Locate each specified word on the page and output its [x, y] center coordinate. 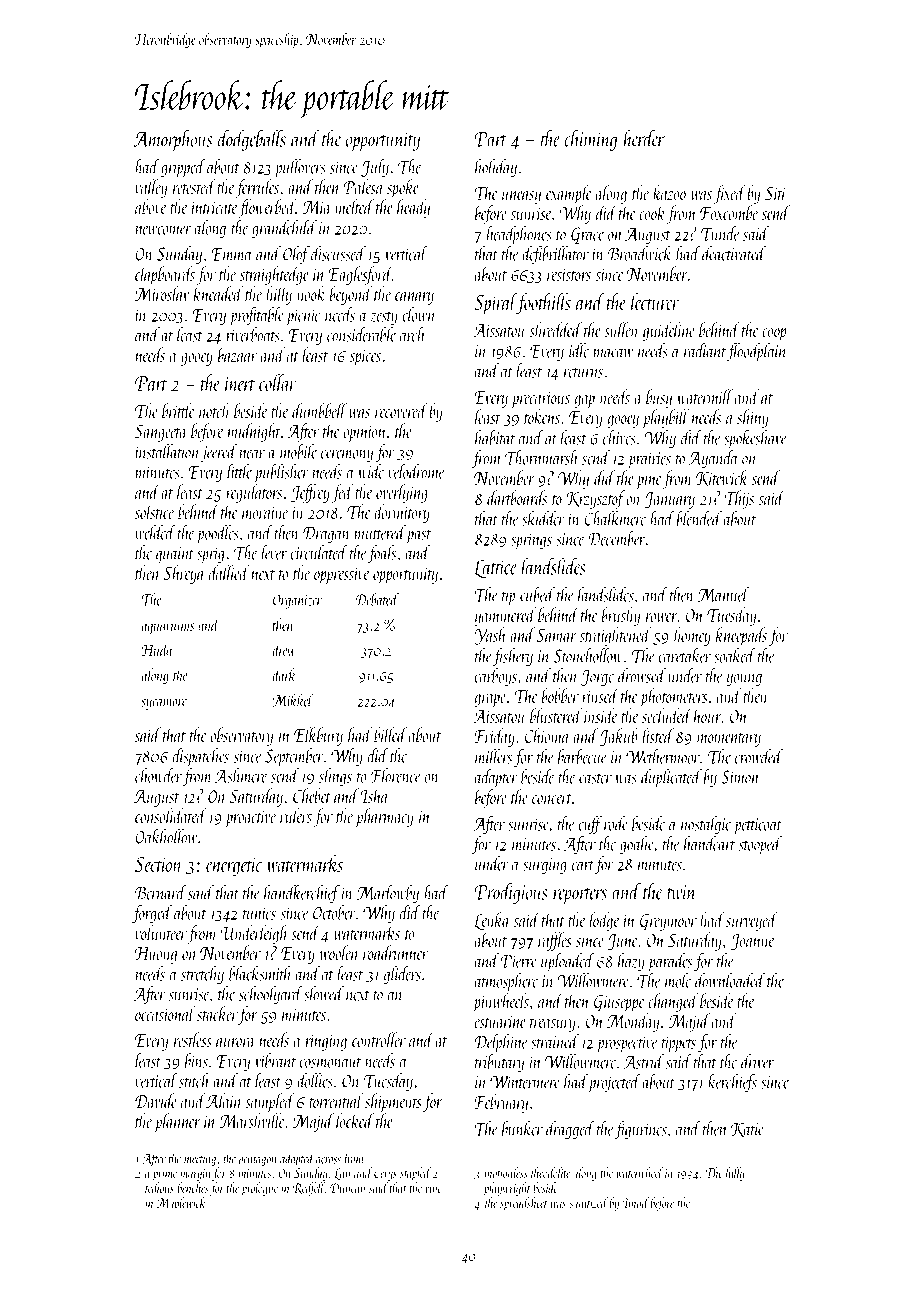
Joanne [752, 942]
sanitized [588, 1202]
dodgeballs [252, 140]
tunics [259, 913]
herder [644, 138]
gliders [402, 975]
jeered [219, 453]
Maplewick [181, 1204]
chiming [591, 140]
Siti [776, 193]
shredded [555, 329]
